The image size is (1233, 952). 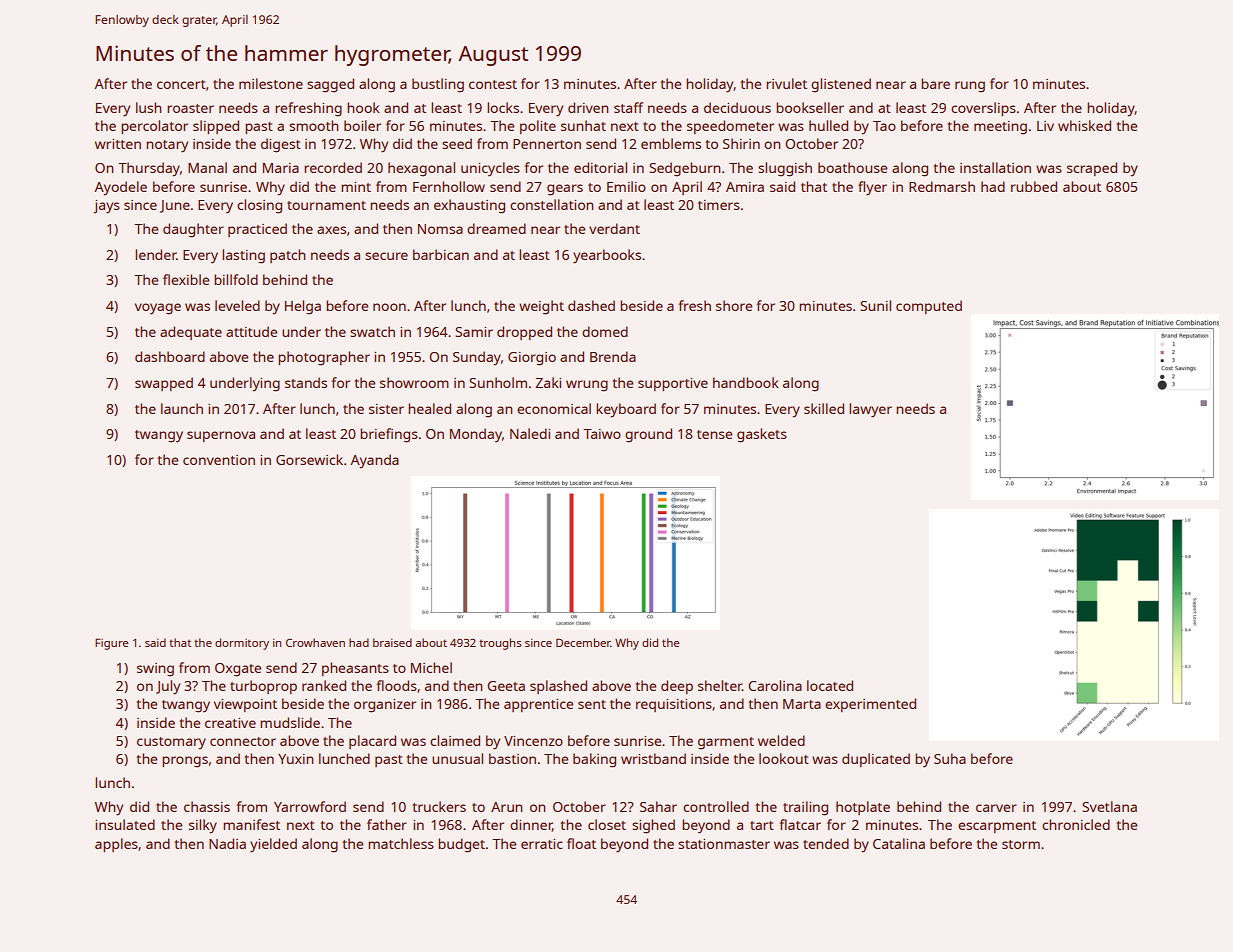 What do you see at coordinates (935, 83) in the document?
I see `bare` at bounding box center [935, 83].
